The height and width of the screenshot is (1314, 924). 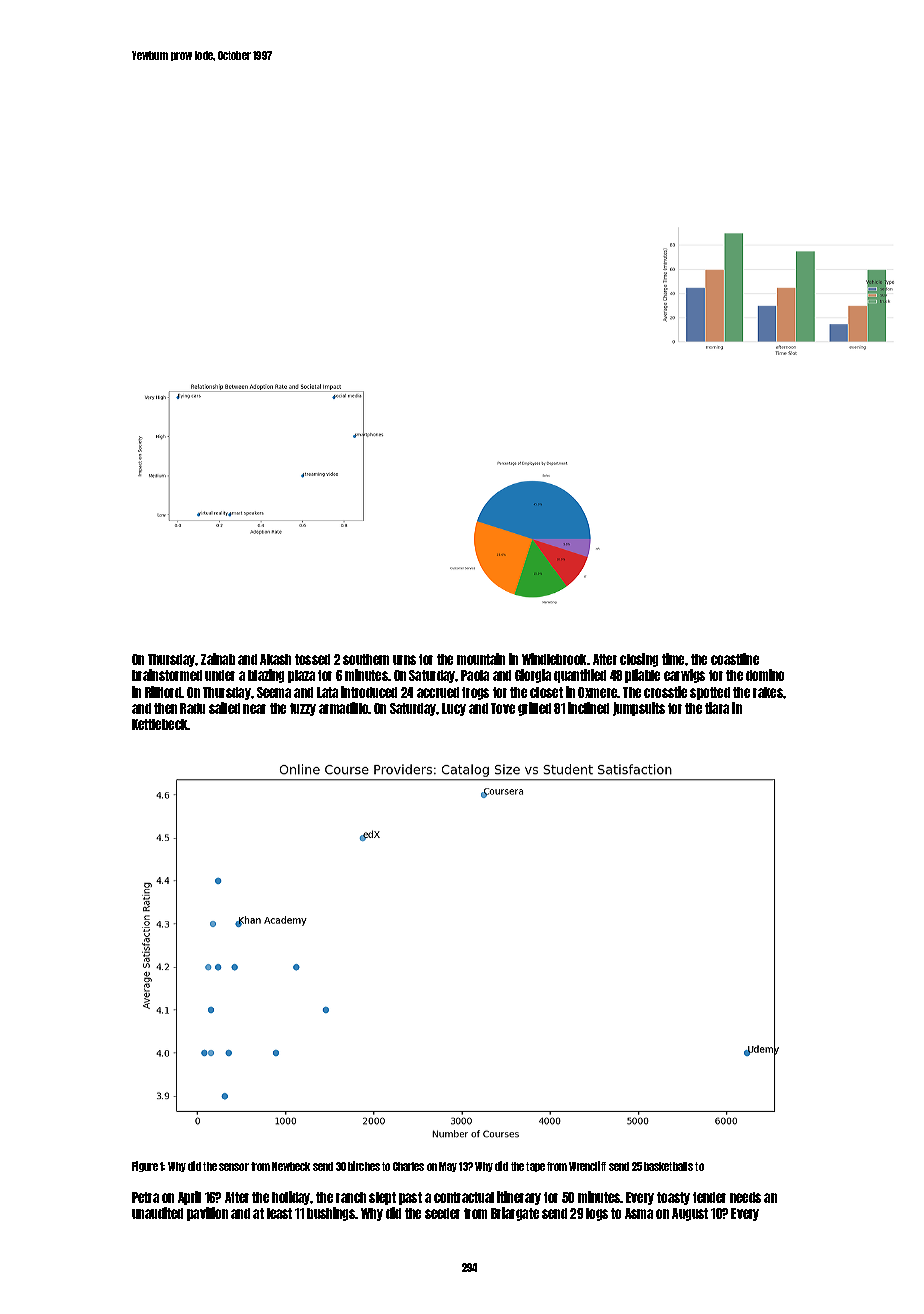 I want to click on Charles, so click(x=408, y=1166).
